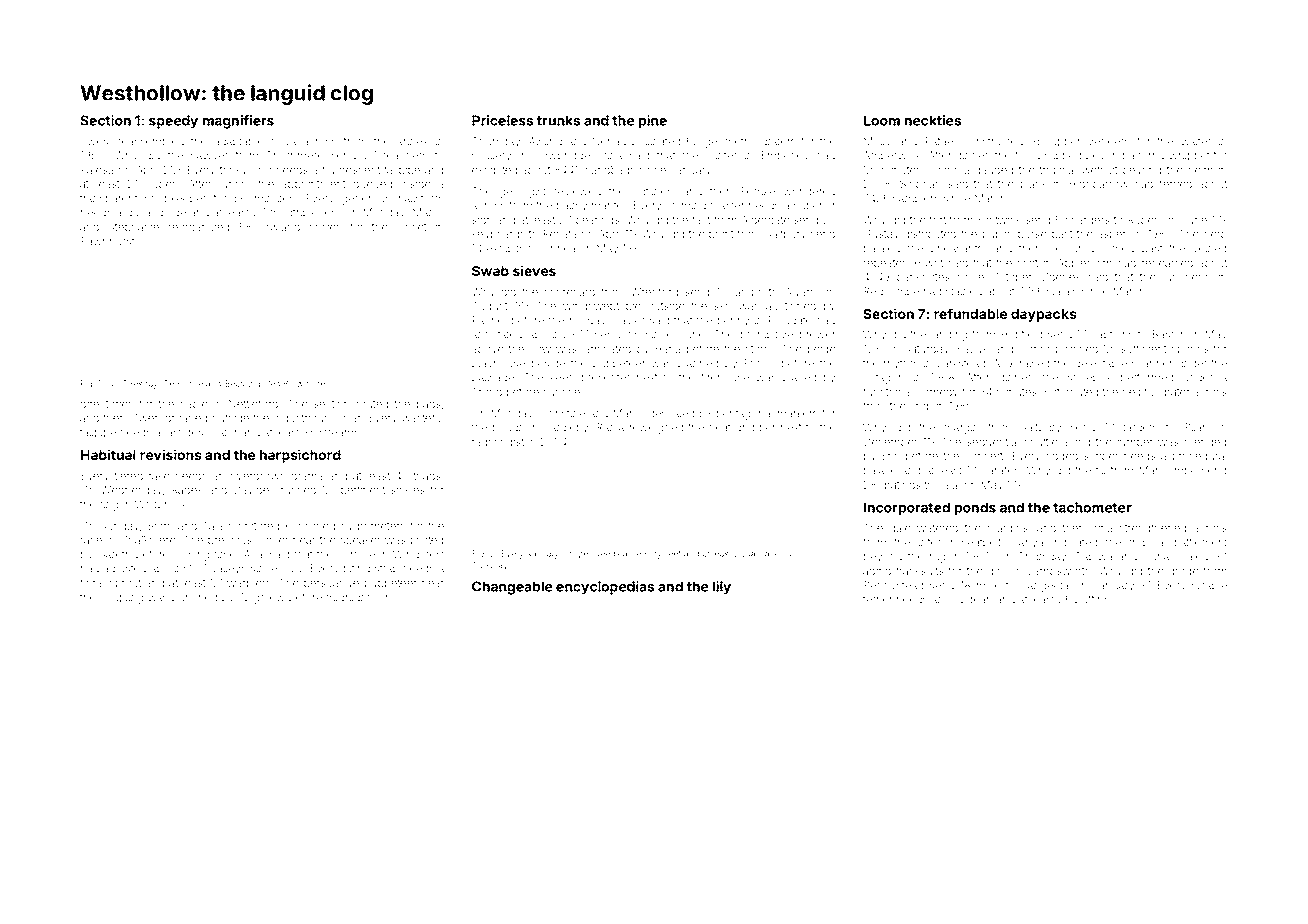  I want to click on sanitary, so click(543, 555).
